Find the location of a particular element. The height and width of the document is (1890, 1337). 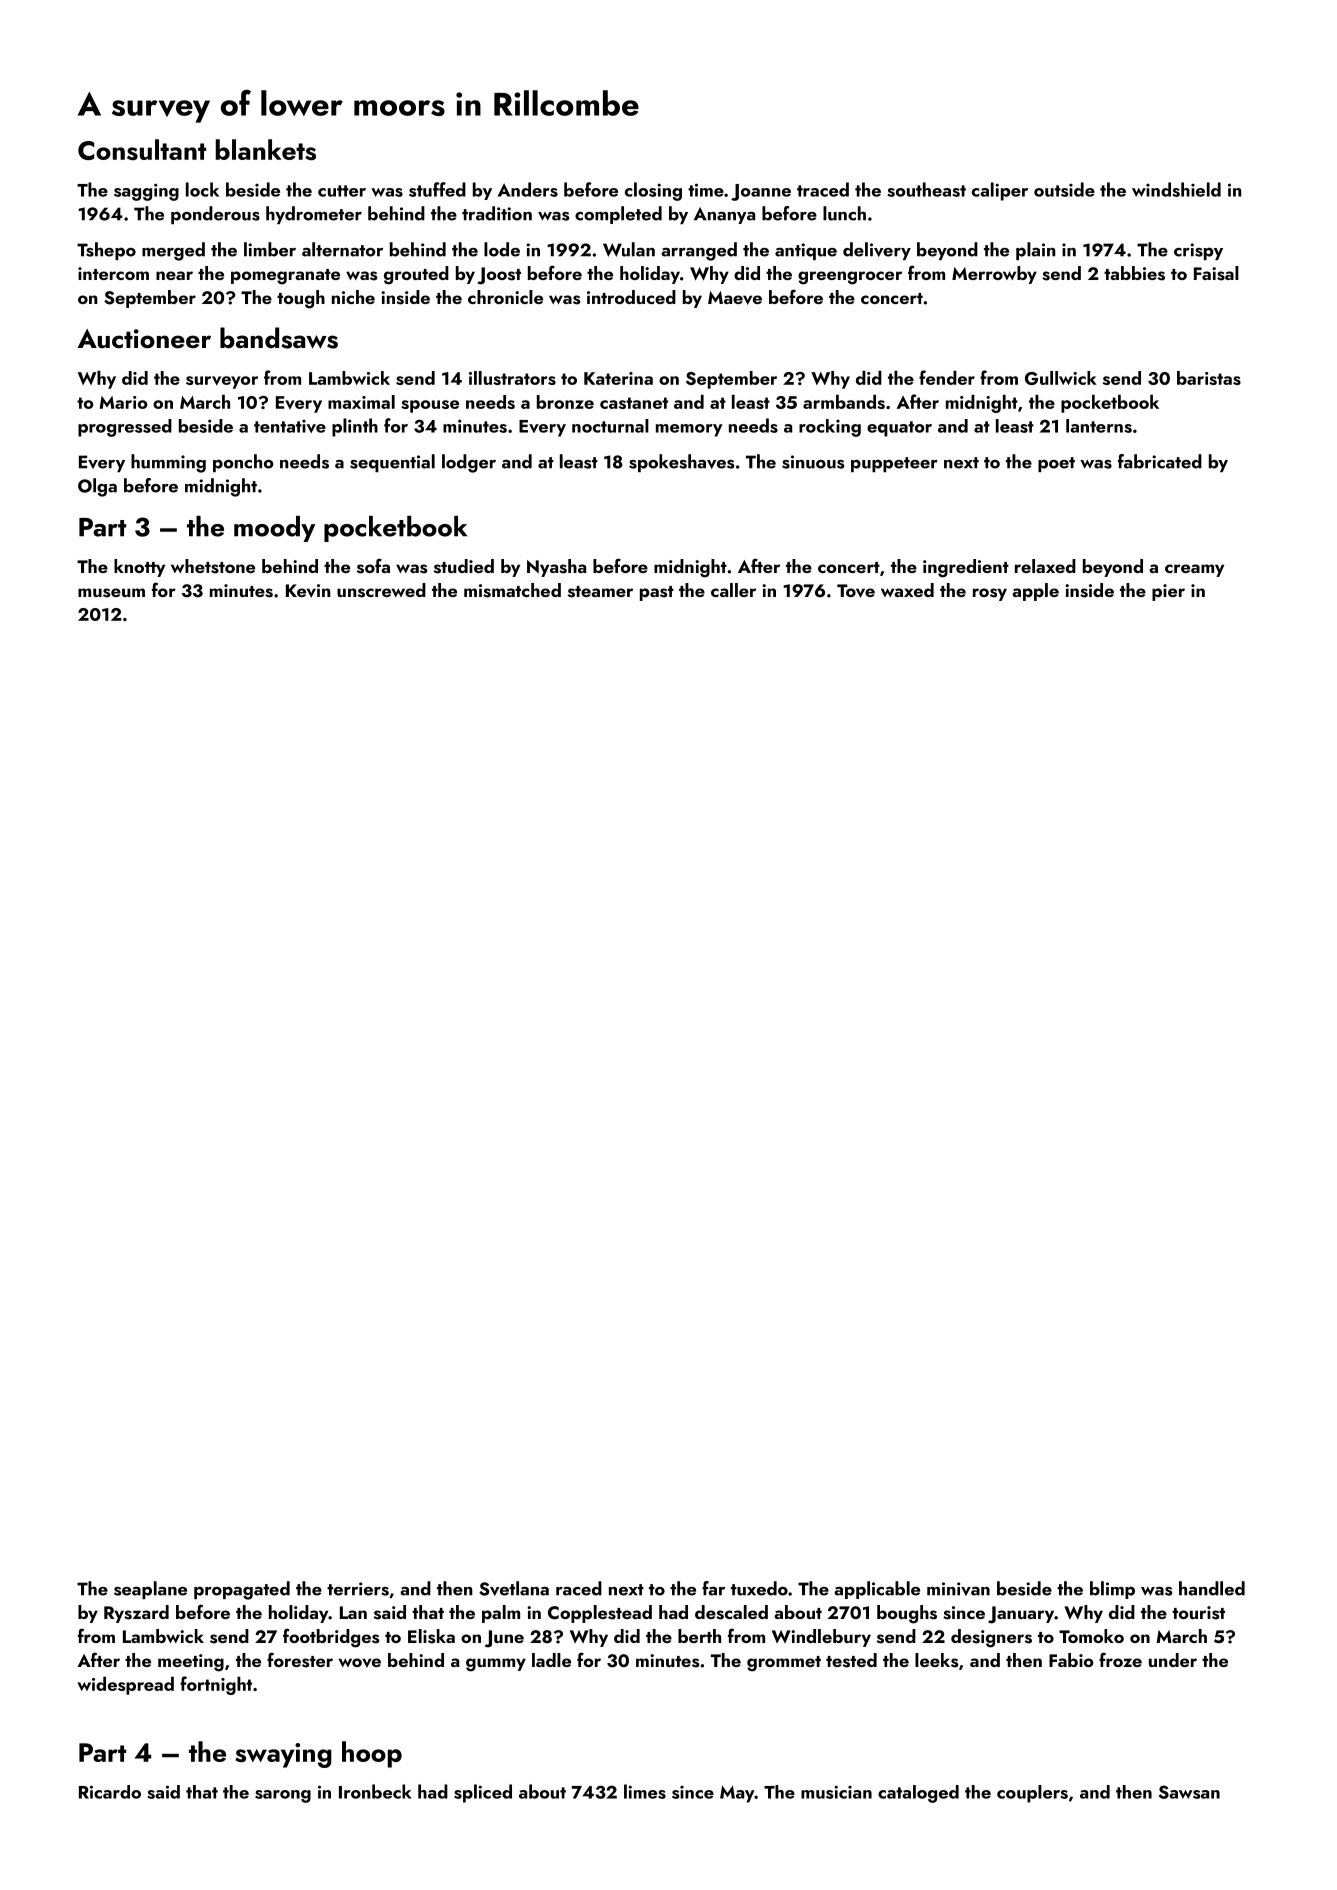

Kevin is located at coordinates (308, 591).
